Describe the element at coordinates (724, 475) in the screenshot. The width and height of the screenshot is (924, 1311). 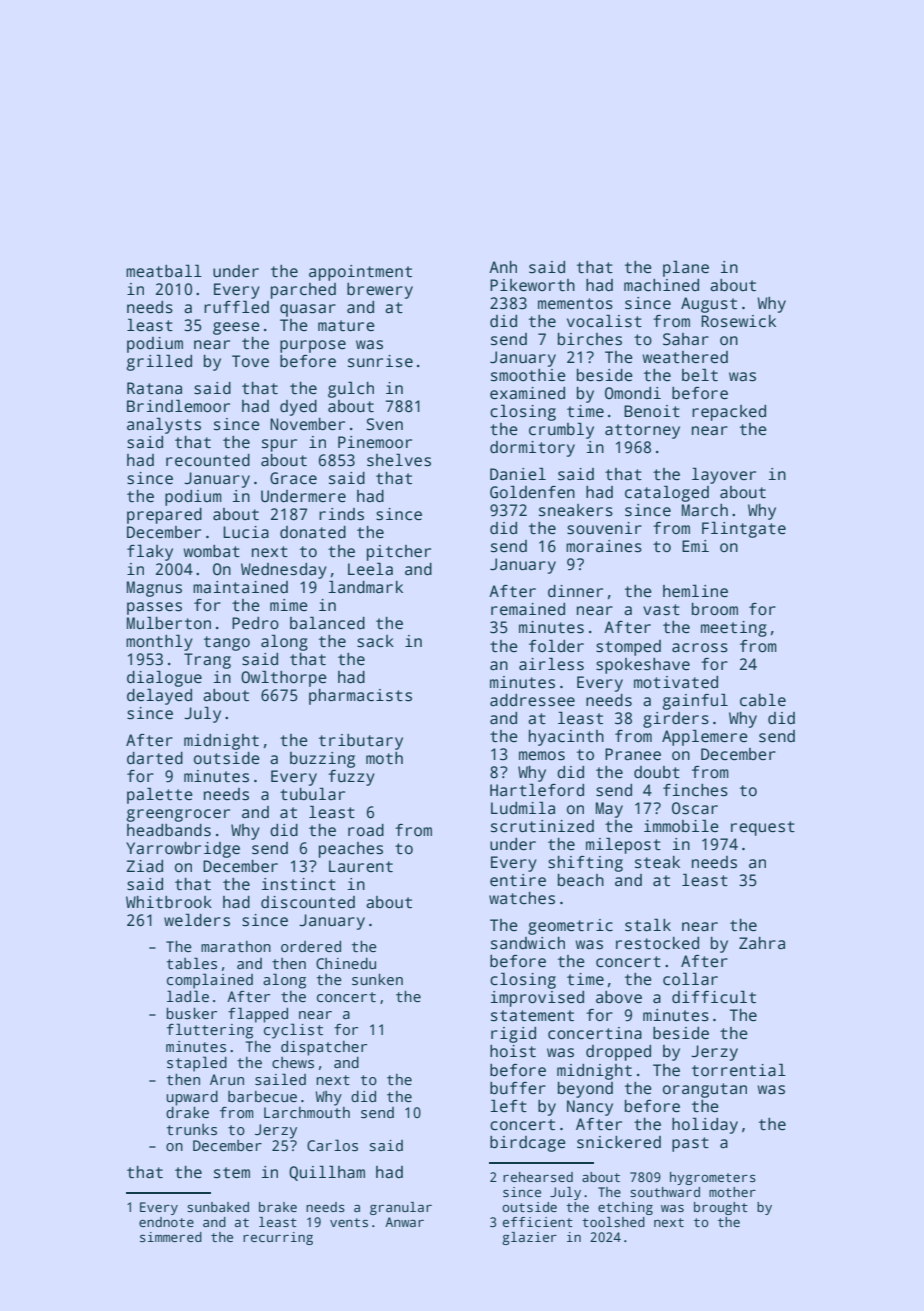
I see `layover` at that location.
